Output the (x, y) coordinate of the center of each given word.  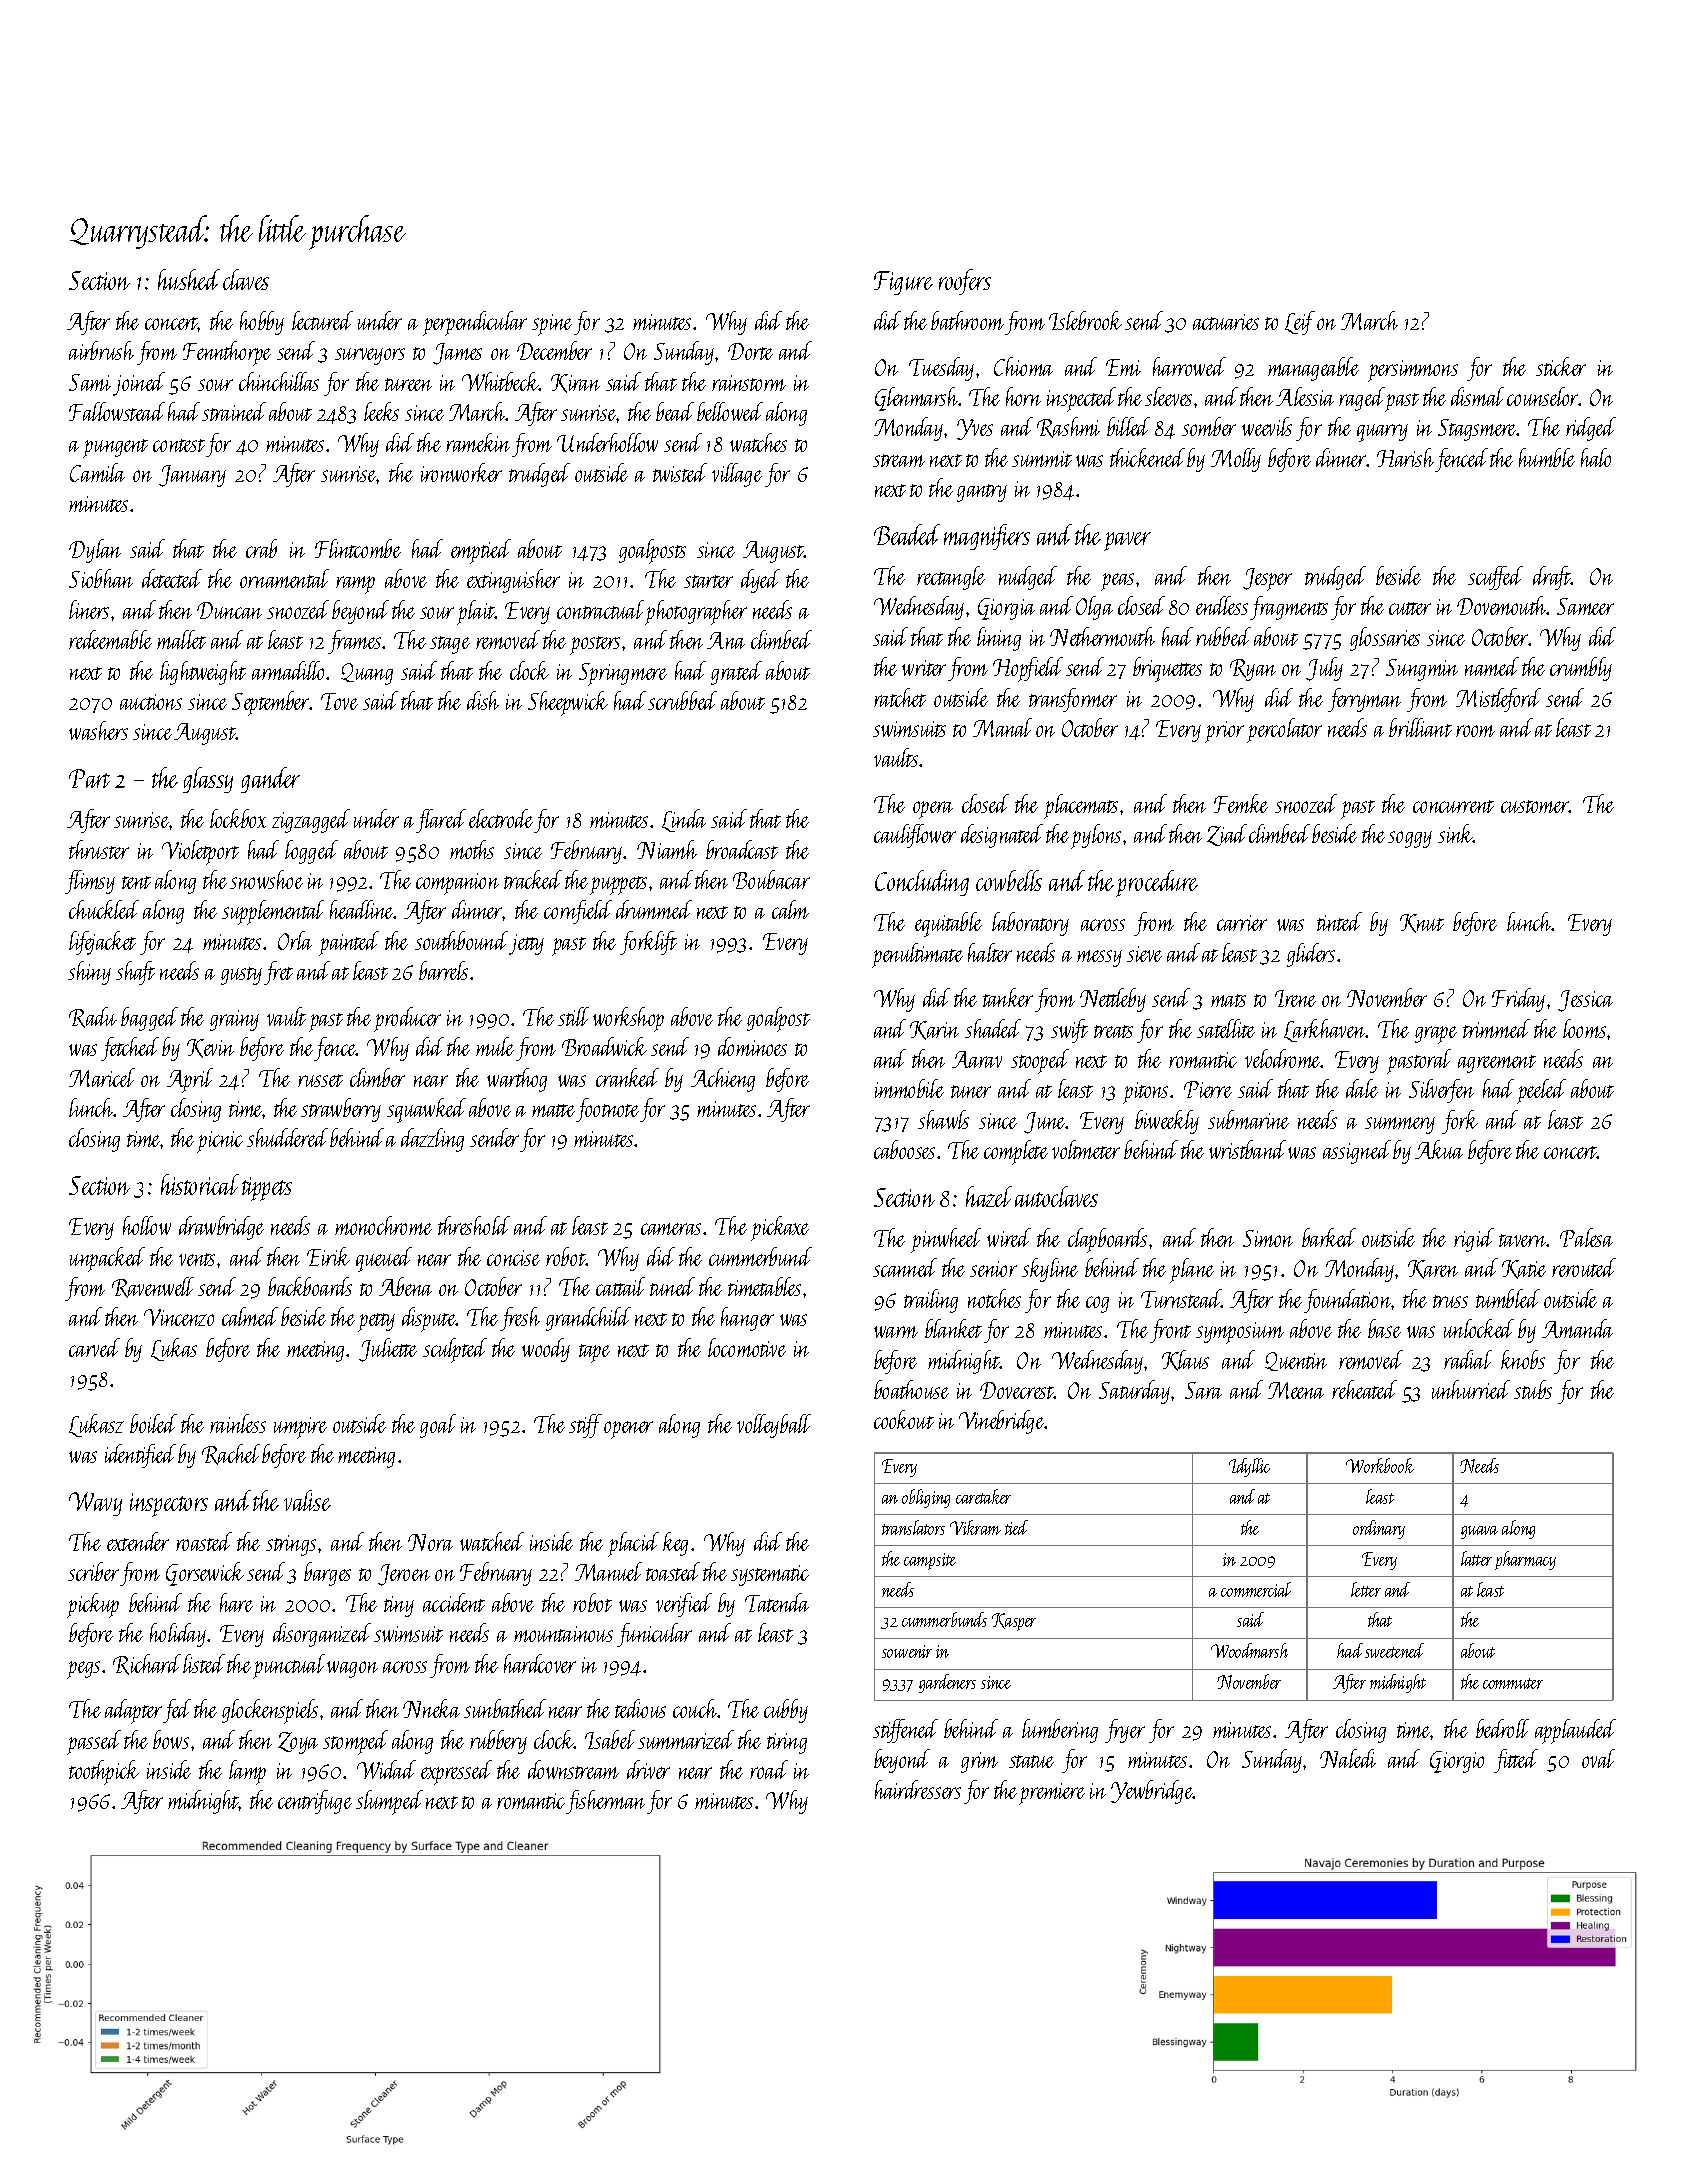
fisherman (605, 1802)
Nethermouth (1102, 636)
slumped (389, 1802)
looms (1584, 1028)
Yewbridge (1152, 1792)
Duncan (229, 610)
